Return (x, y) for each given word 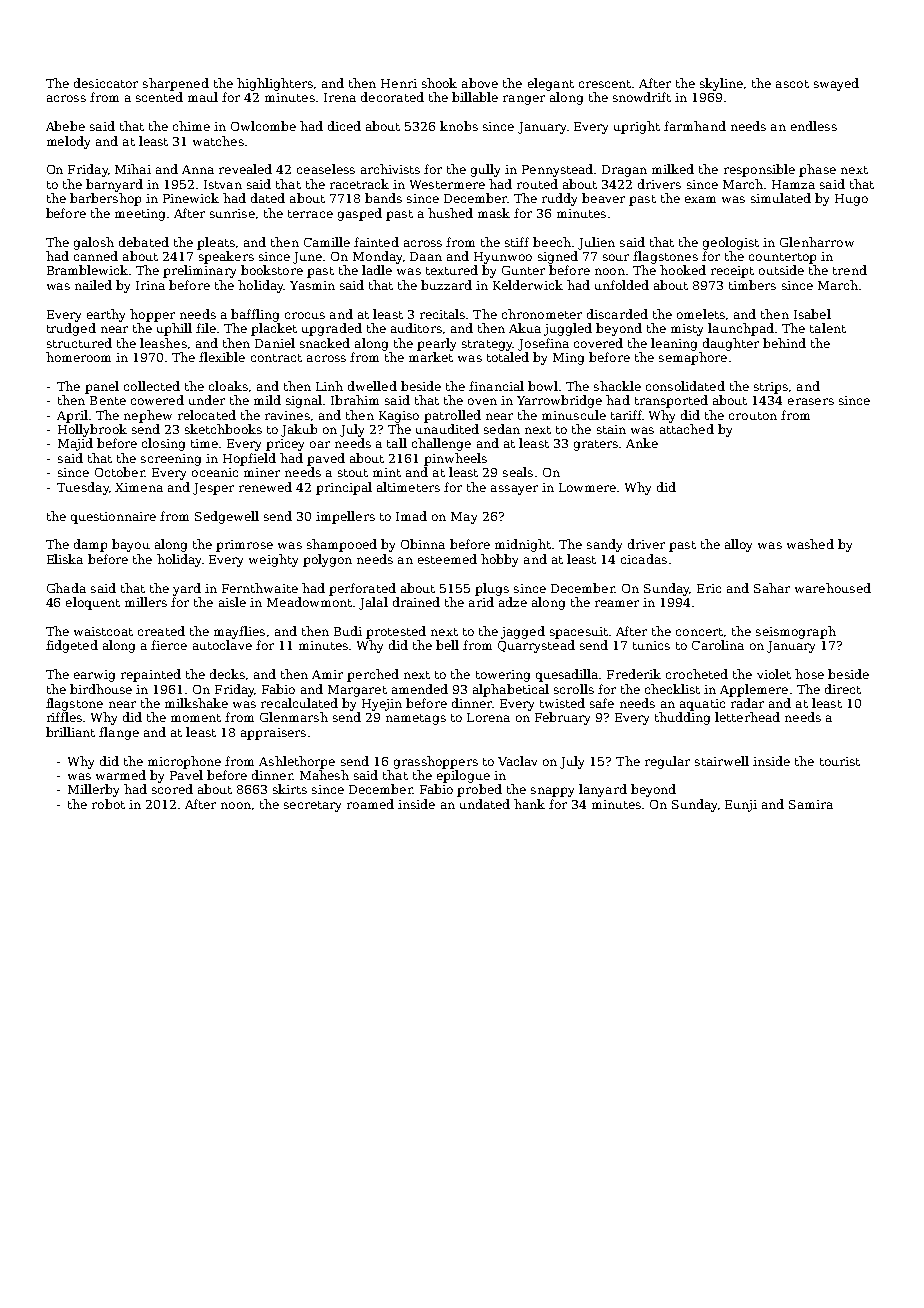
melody (68, 142)
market (431, 357)
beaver (603, 198)
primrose (244, 546)
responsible (759, 170)
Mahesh (324, 775)
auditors (416, 328)
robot (108, 804)
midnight (523, 545)
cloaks (228, 386)
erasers (811, 401)
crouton (753, 416)
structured (79, 343)
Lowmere (587, 487)
